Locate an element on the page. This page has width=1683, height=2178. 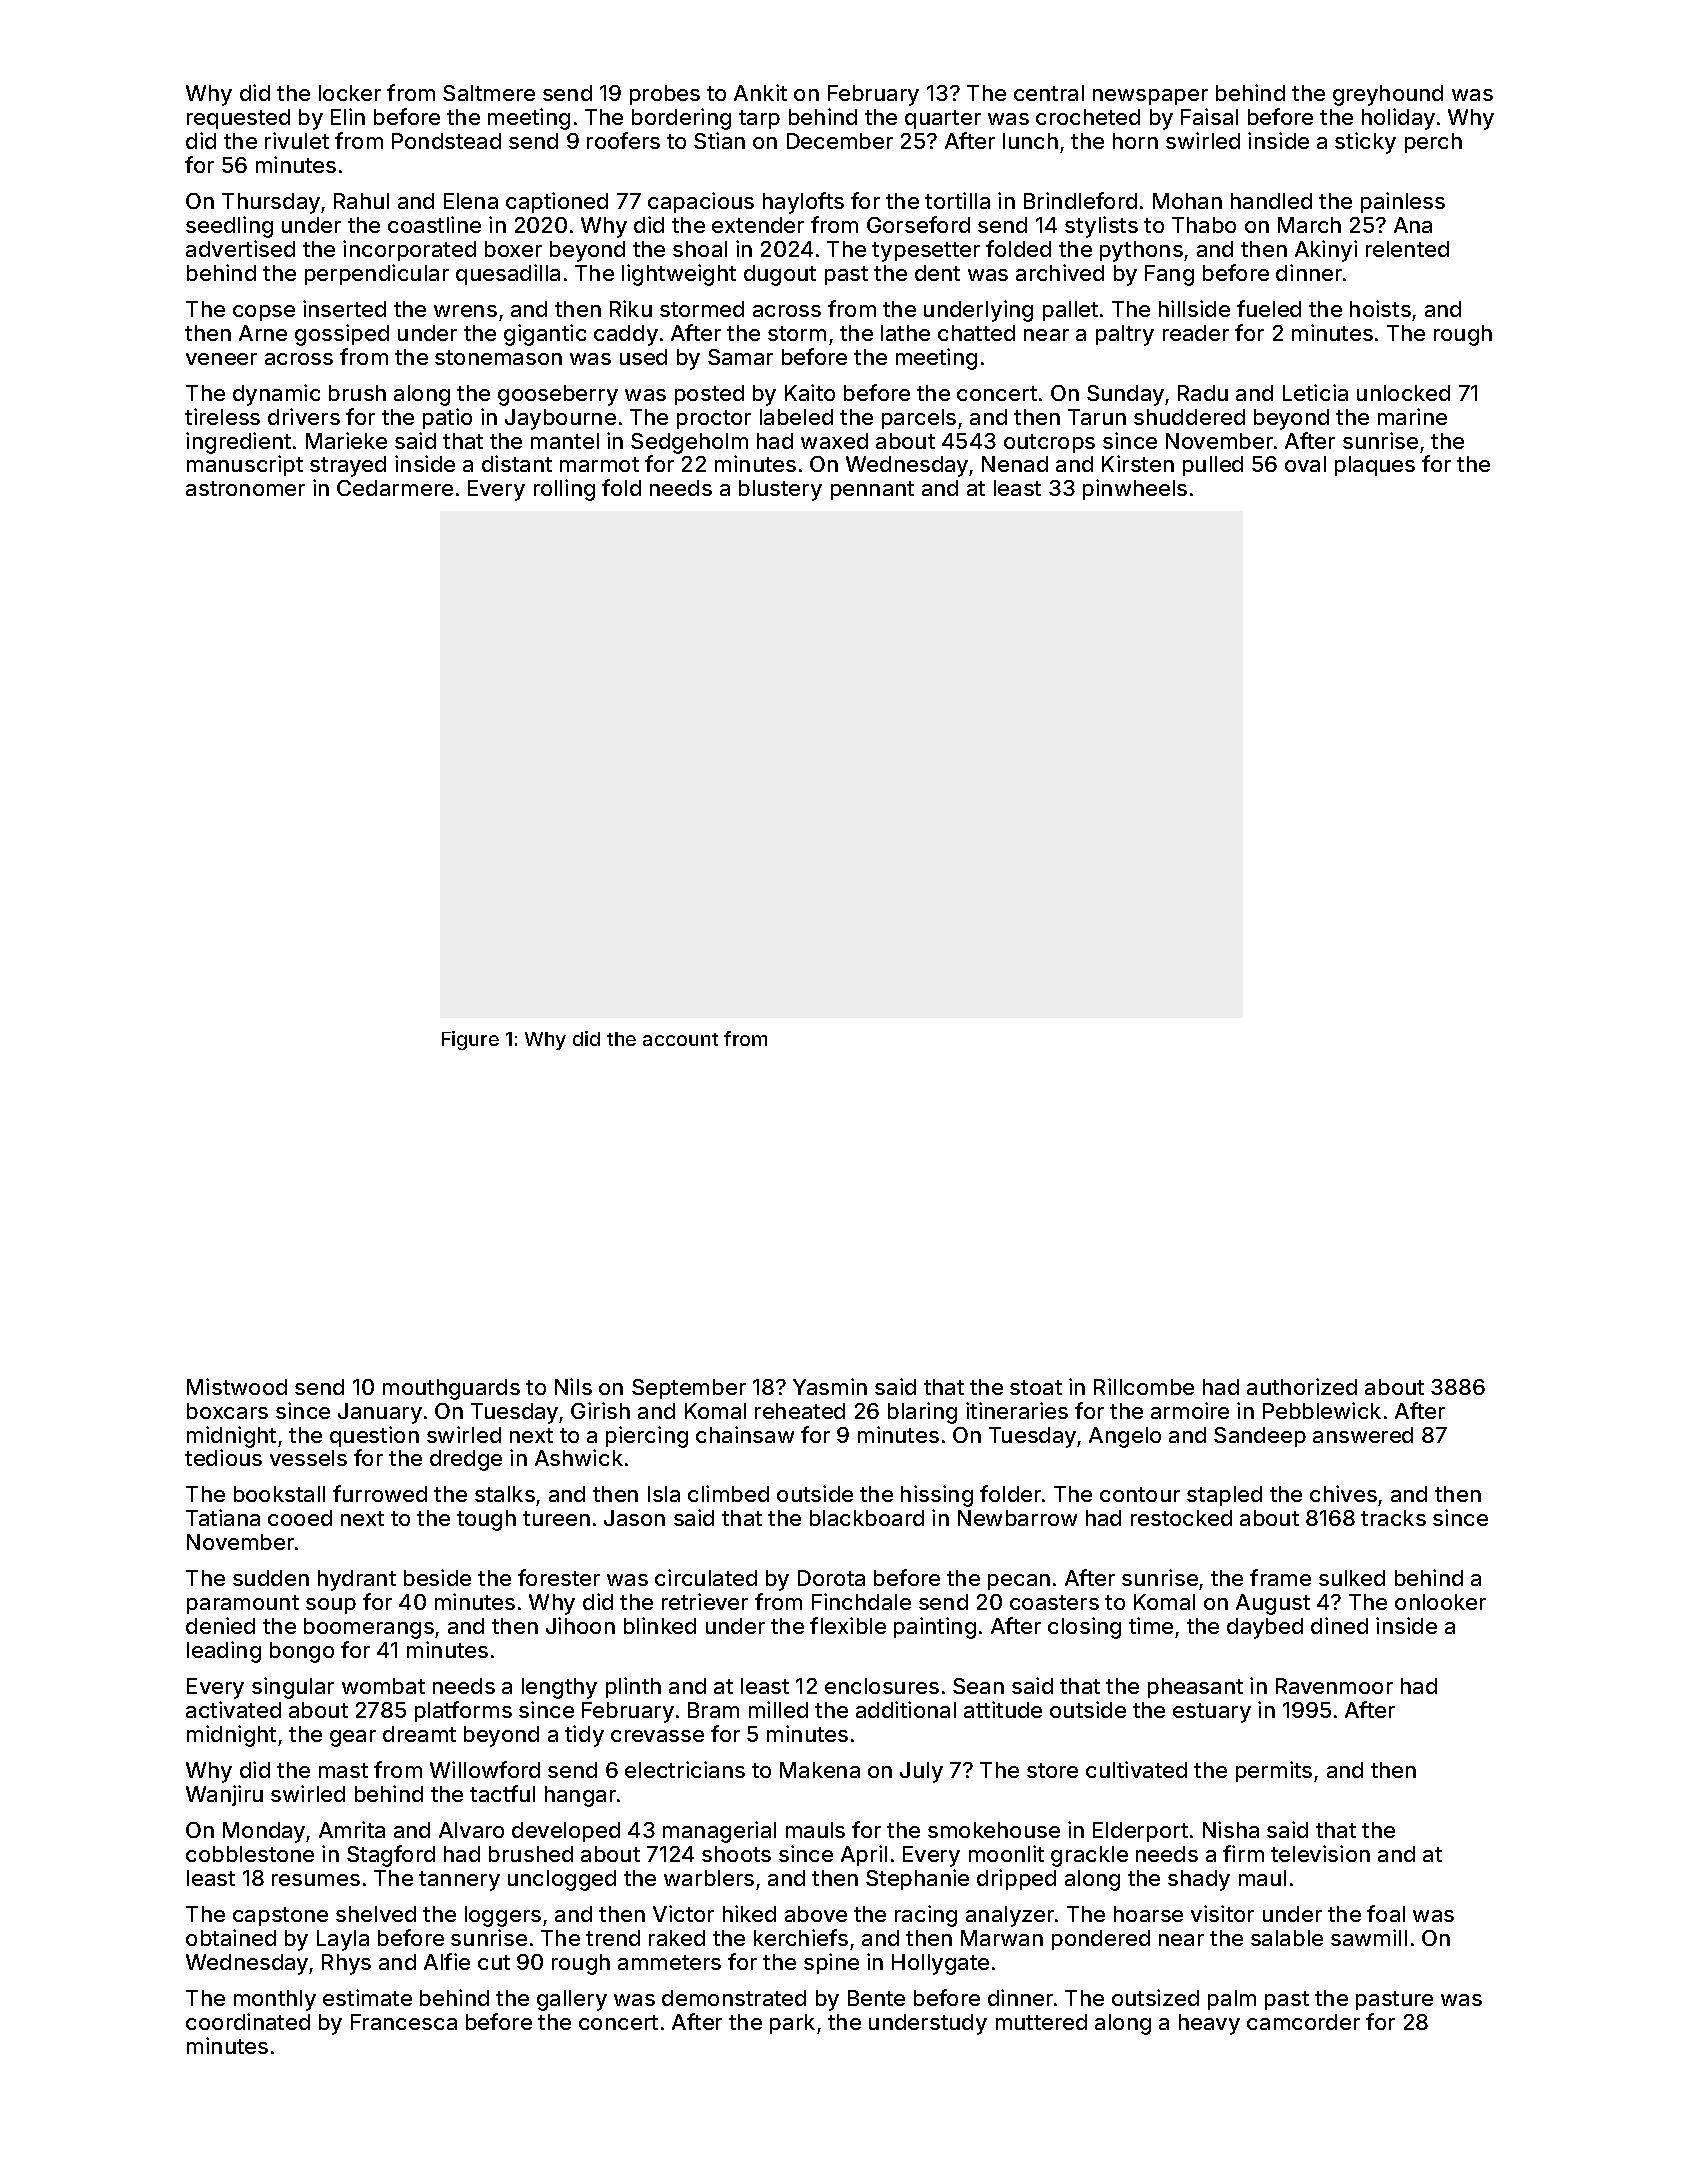
Kirsten is located at coordinates (1138, 463).
